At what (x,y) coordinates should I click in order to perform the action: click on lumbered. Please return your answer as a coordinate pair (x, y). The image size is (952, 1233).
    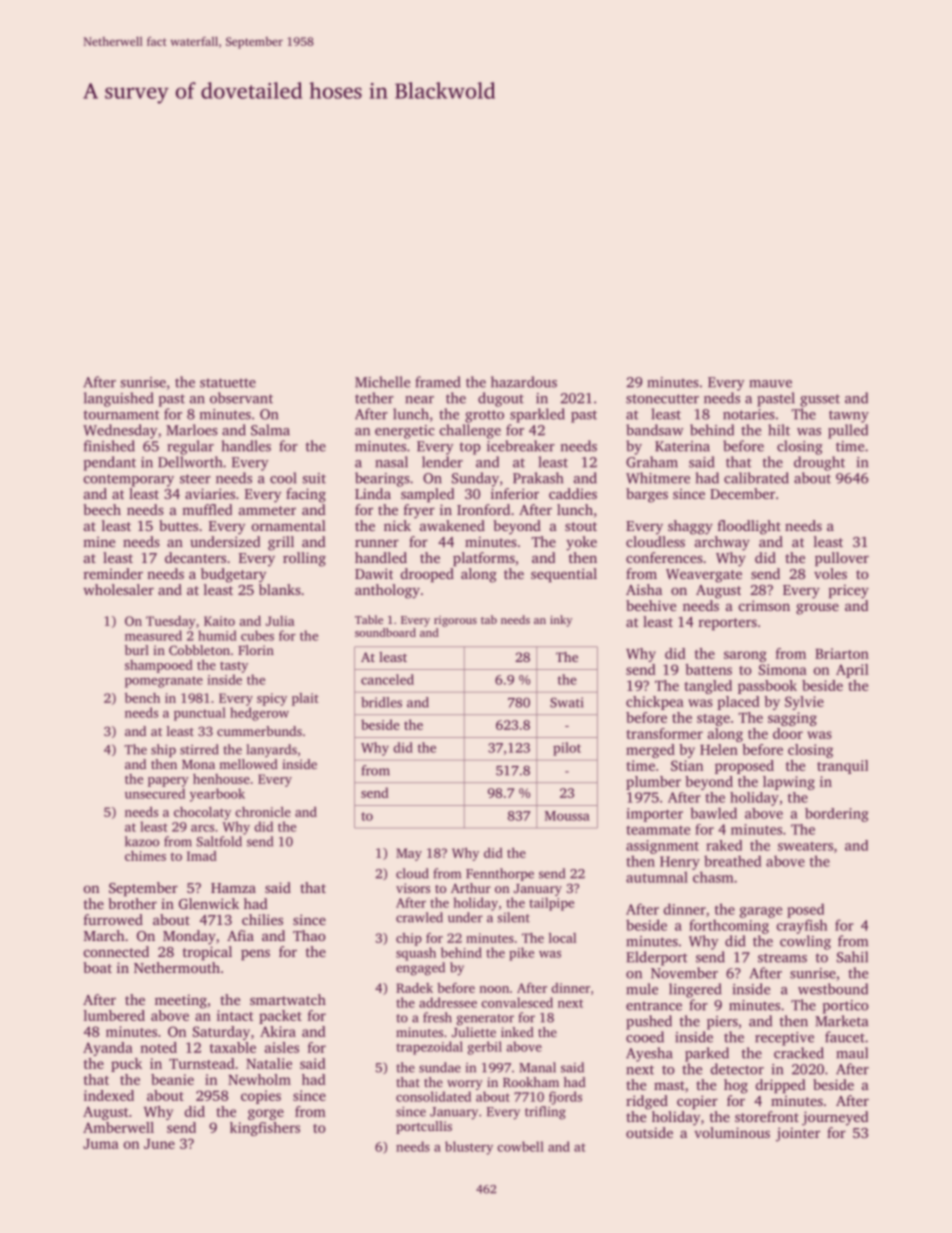
    Looking at the image, I should click on (114, 1015).
